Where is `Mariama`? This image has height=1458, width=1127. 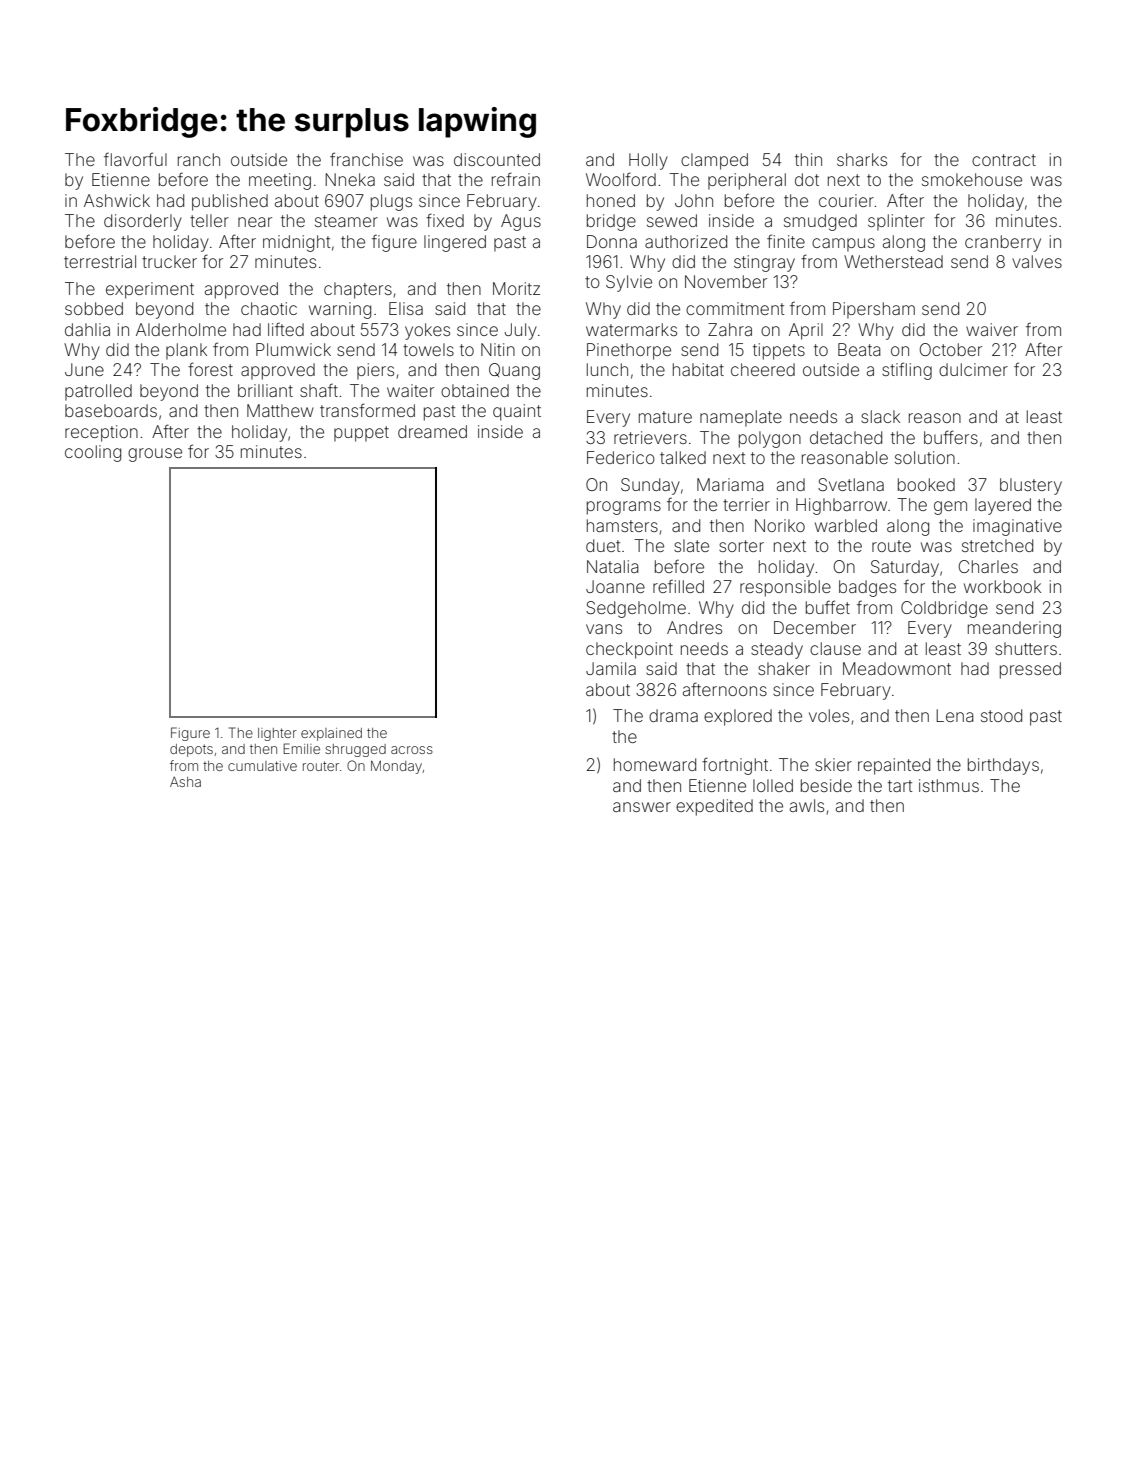
Mariama is located at coordinates (730, 484).
